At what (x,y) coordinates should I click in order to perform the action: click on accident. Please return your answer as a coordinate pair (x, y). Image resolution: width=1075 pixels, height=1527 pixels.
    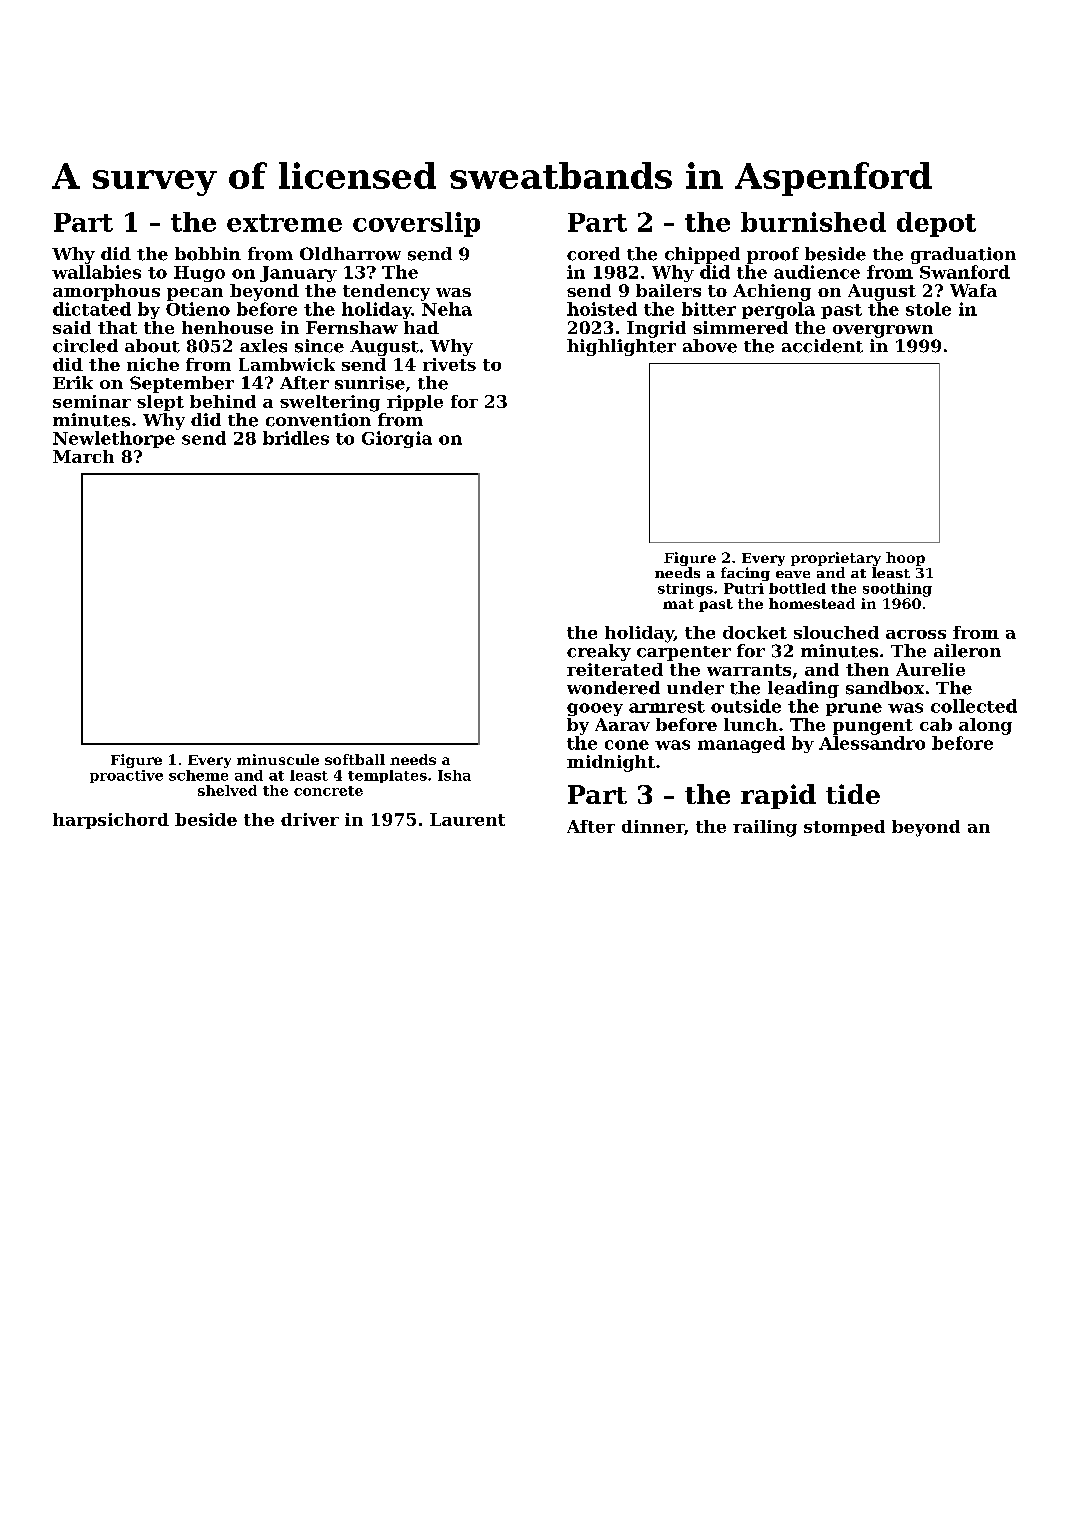
    Looking at the image, I should click on (822, 346).
